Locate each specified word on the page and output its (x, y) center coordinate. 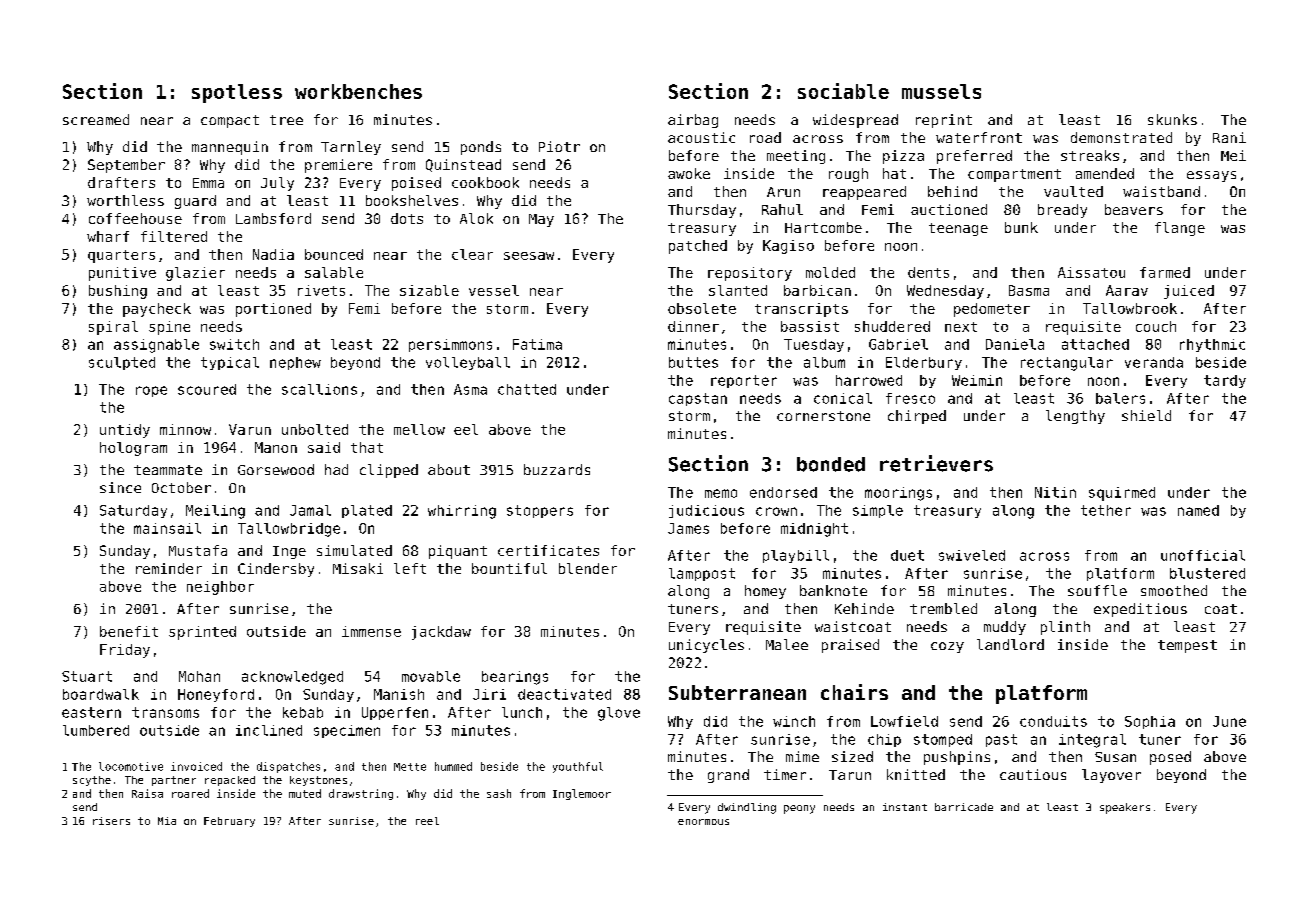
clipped (389, 471)
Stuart (87, 676)
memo (721, 493)
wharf (108, 236)
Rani (1229, 137)
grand (728, 776)
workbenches (358, 91)
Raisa (147, 793)
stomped (943, 740)
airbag (693, 121)
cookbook (485, 182)
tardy (1225, 381)
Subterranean (737, 692)
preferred (974, 157)
